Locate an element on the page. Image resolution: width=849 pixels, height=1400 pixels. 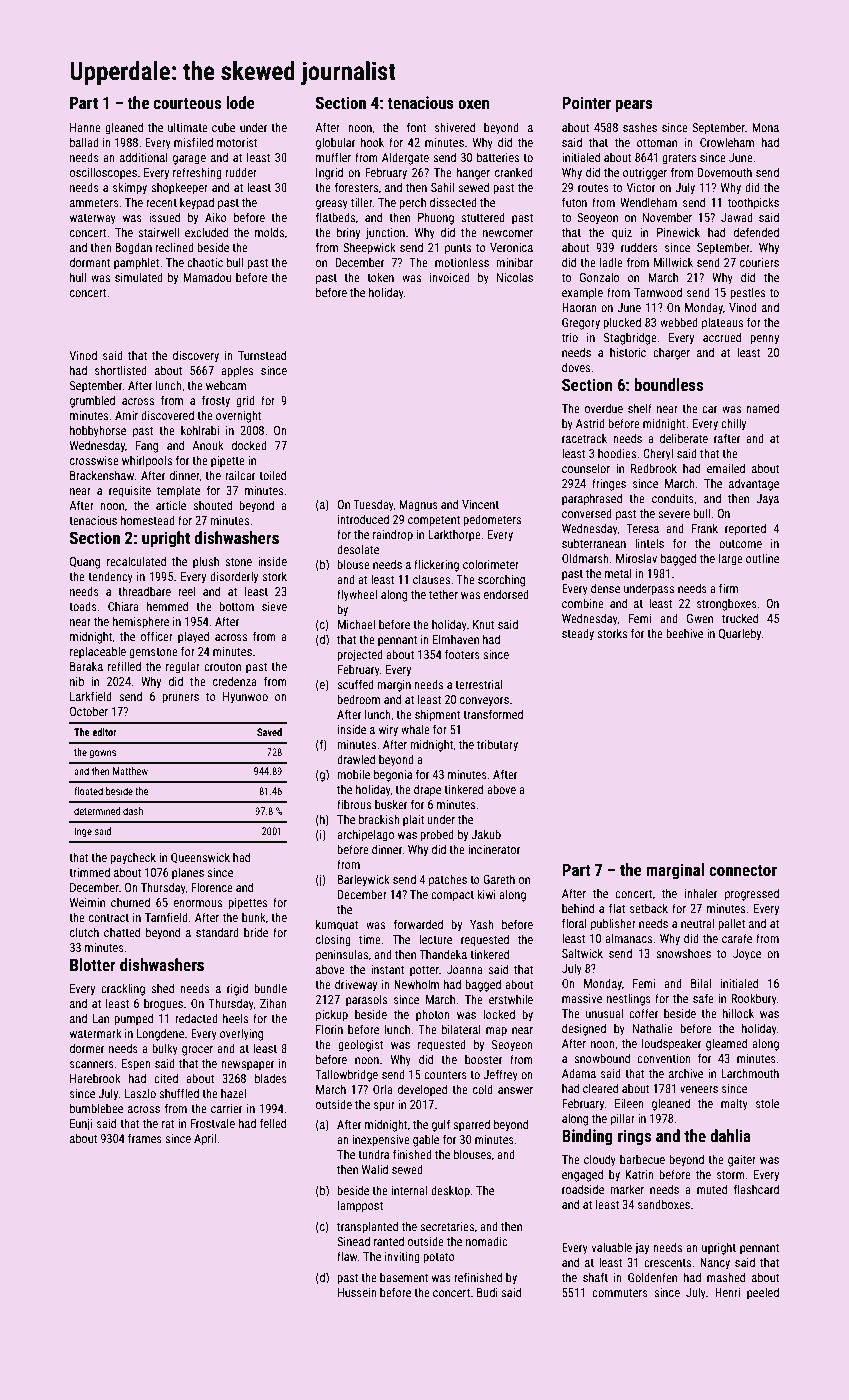
Budi is located at coordinates (487, 1292).
